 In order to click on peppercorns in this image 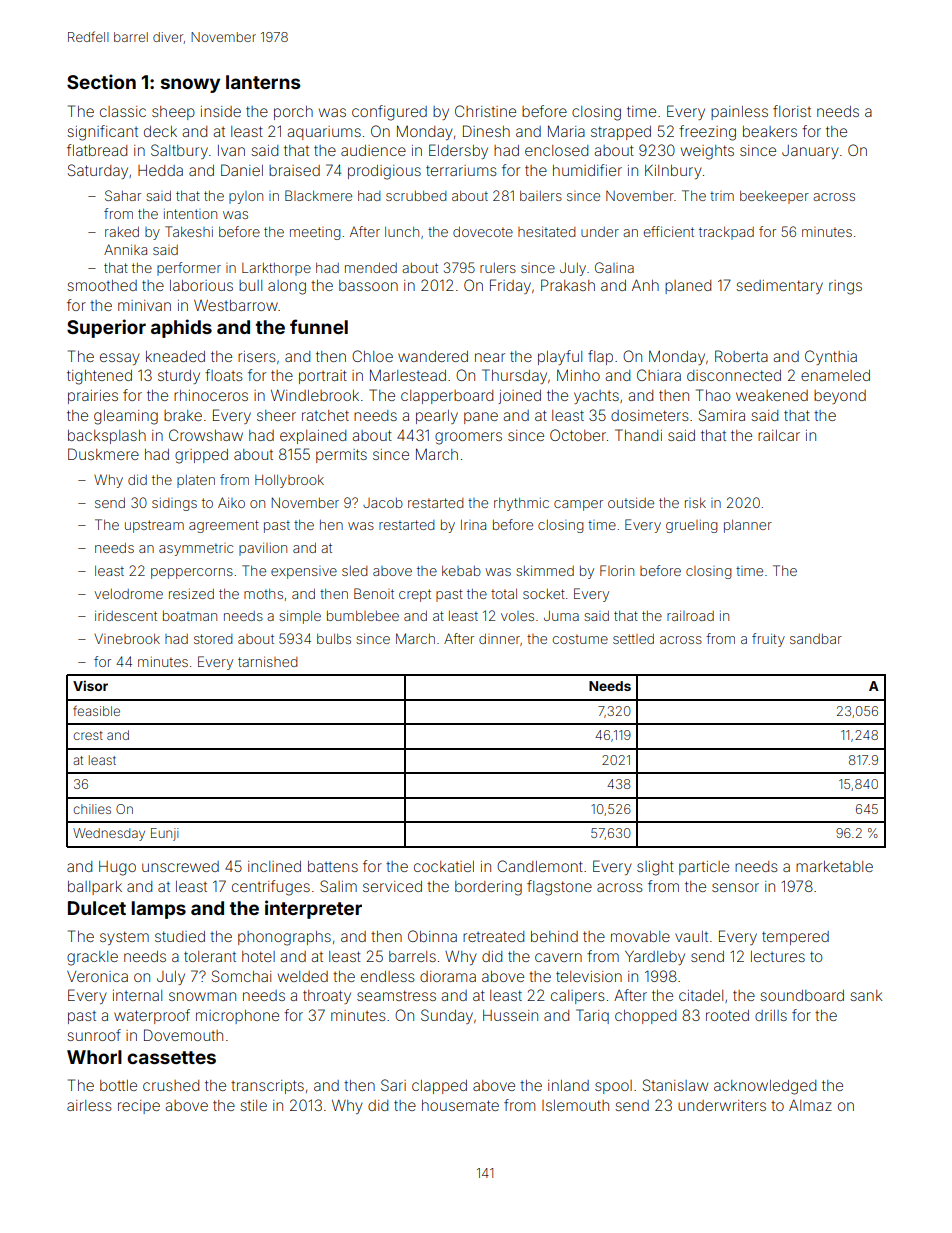, I will do `click(192, 573)`.
